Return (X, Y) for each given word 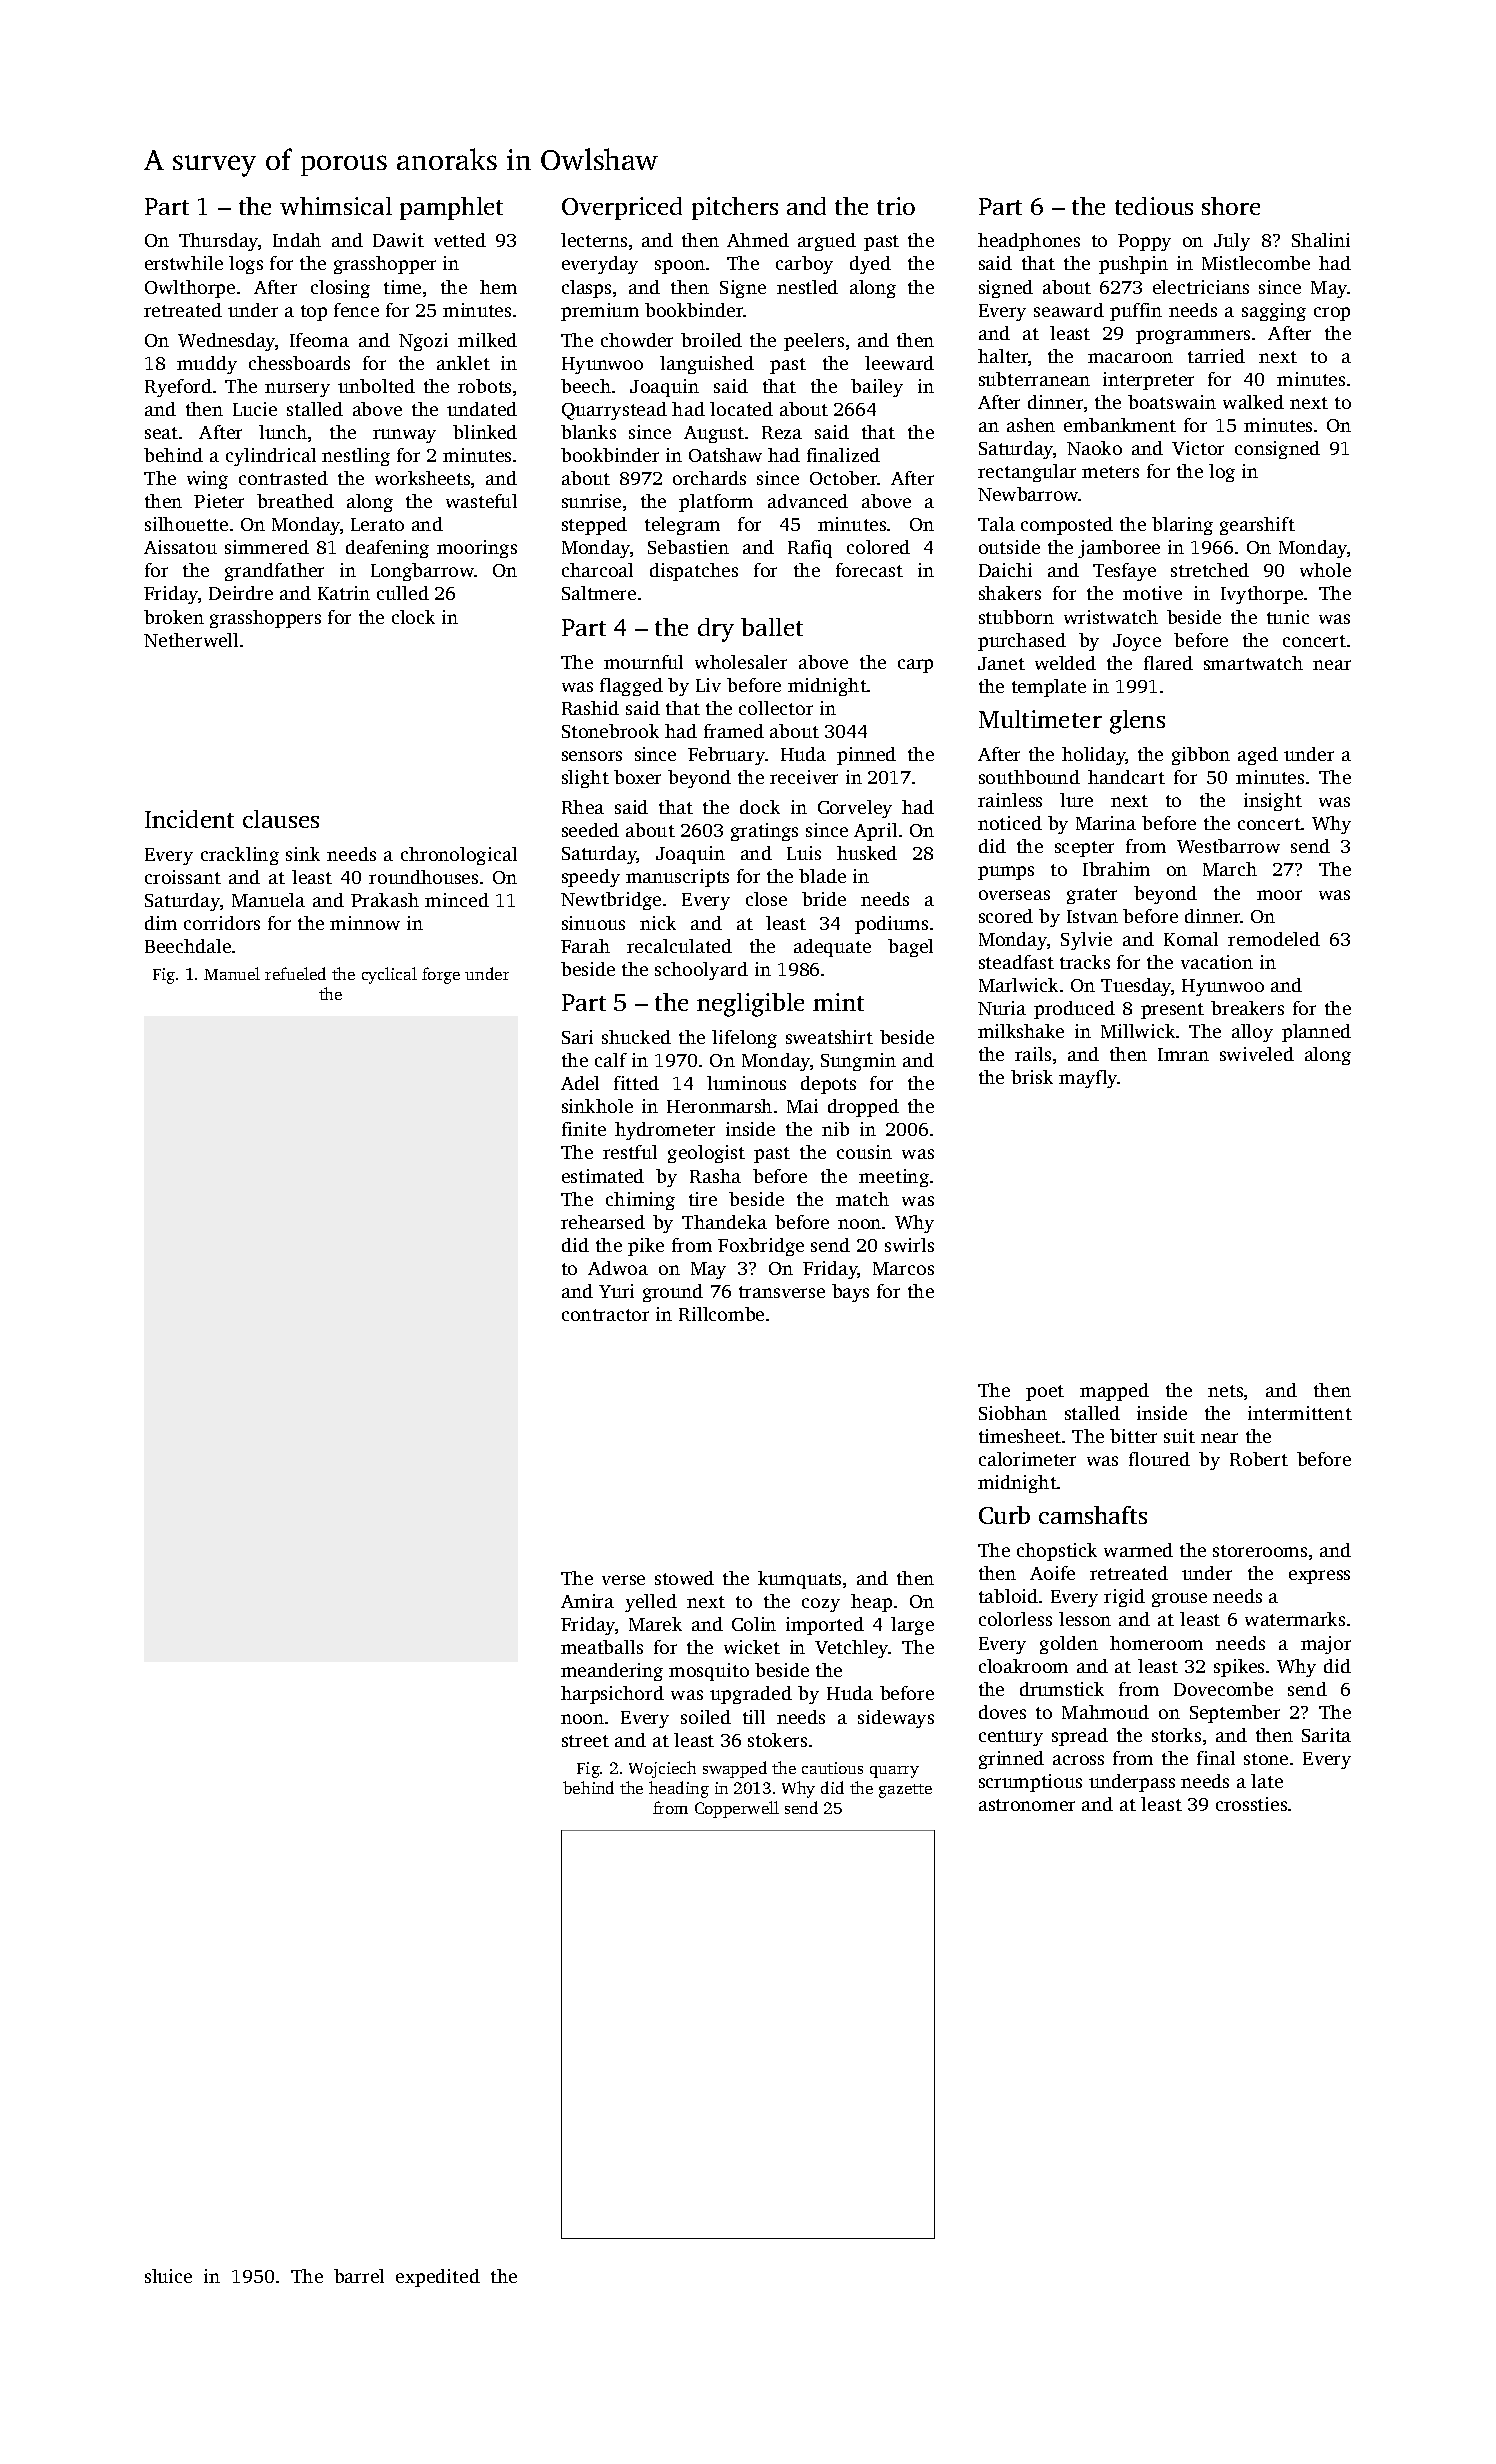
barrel (359, 2276)
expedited (438, 2278)
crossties (1251, 1804)
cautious (832, 1768)
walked (1253, 402)
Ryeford (178, 388)
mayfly (1088, 1079)
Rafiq (810, 549)
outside (1009, 547)
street (585, 1741)
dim (161, 923)
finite (584, 1129)
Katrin (344, 593)
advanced (808, 501)
